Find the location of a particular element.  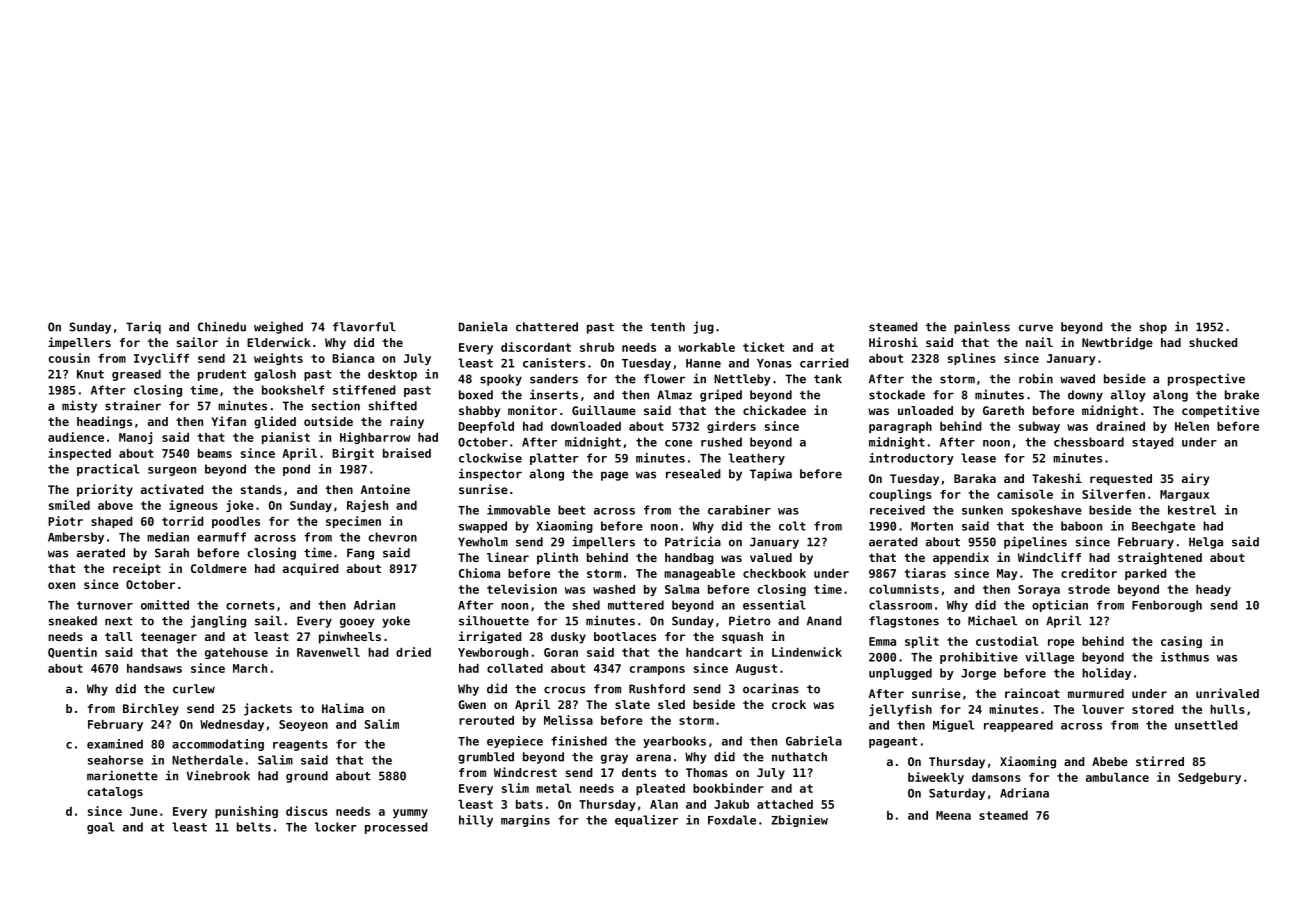

sled is located at coordinates (671, 704).
